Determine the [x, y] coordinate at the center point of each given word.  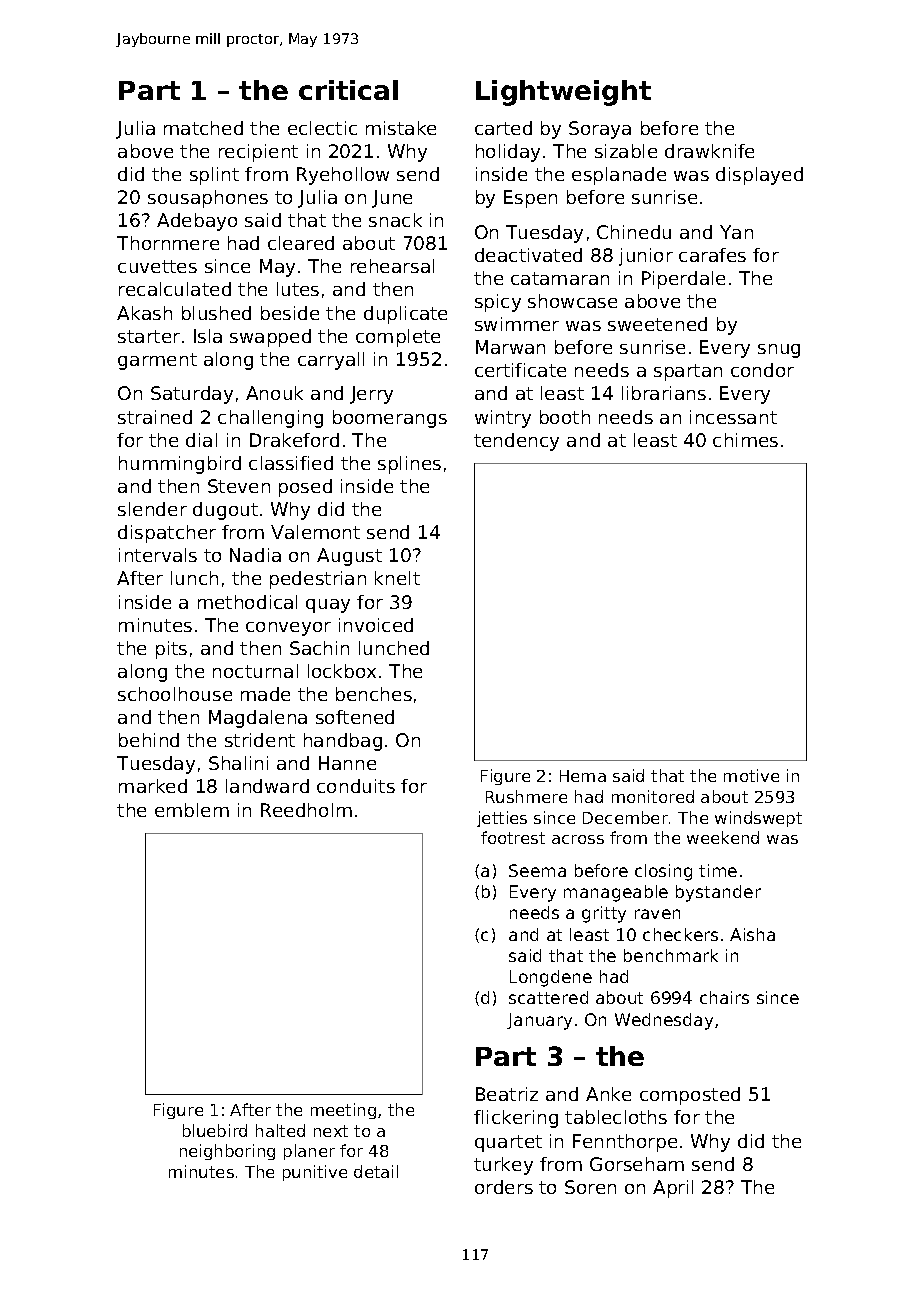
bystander [718, 893]
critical [348, 90]
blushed [216, 313]
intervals [158, 555]
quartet [508, 1143]
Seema [537, 870]
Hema [583, 776]
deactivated [528, 255]
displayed [759, 176]
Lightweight [563, 93]
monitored [653, 796]
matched [203, 128]
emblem [192, 810]
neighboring [227, 1152]
